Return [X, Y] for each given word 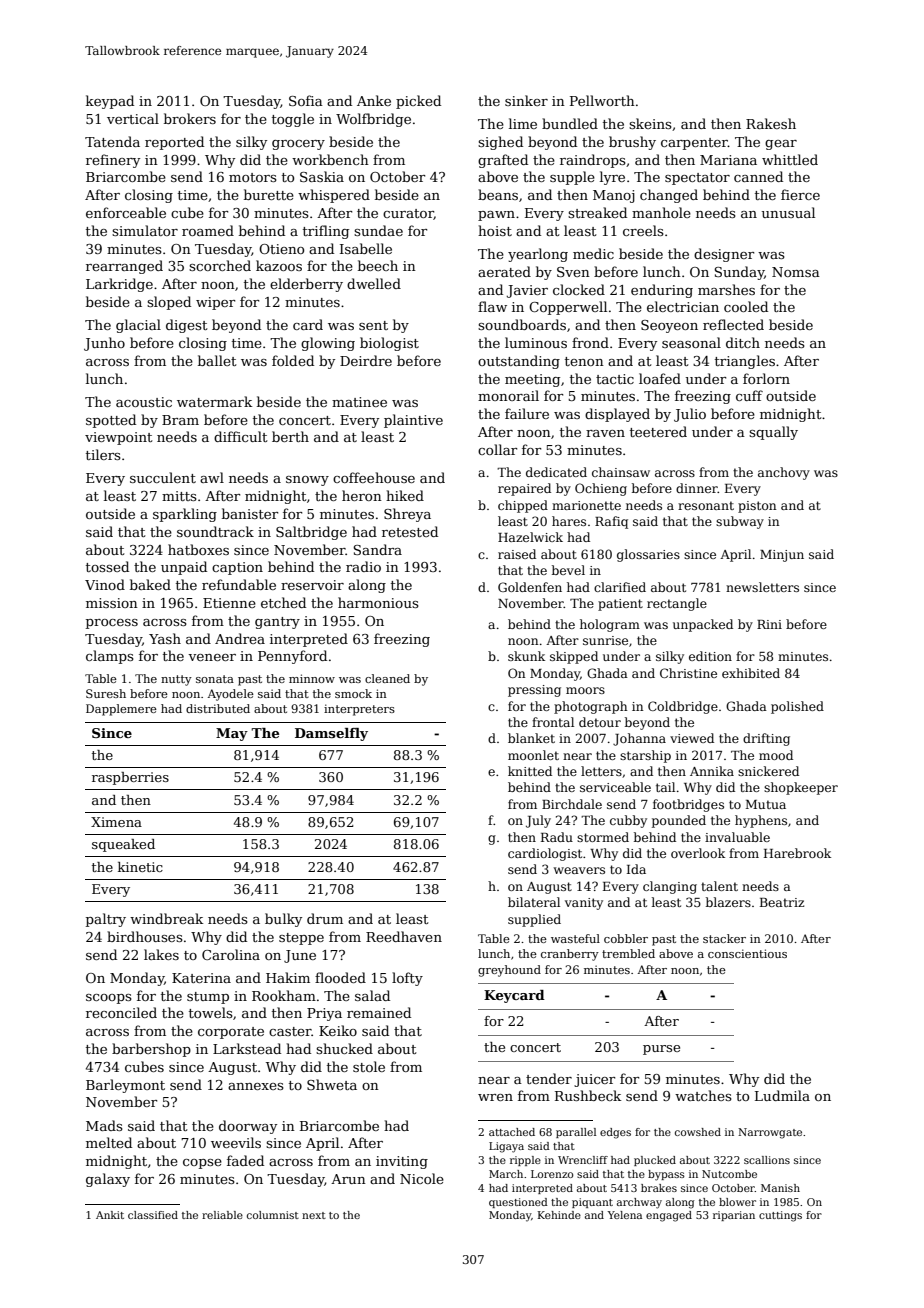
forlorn [766, 378]
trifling [326, 232]
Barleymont [125, 1086]
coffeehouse [374, 477]
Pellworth [602, 100]
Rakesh [771, 123]
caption [237, 568]
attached [512, 1132]
